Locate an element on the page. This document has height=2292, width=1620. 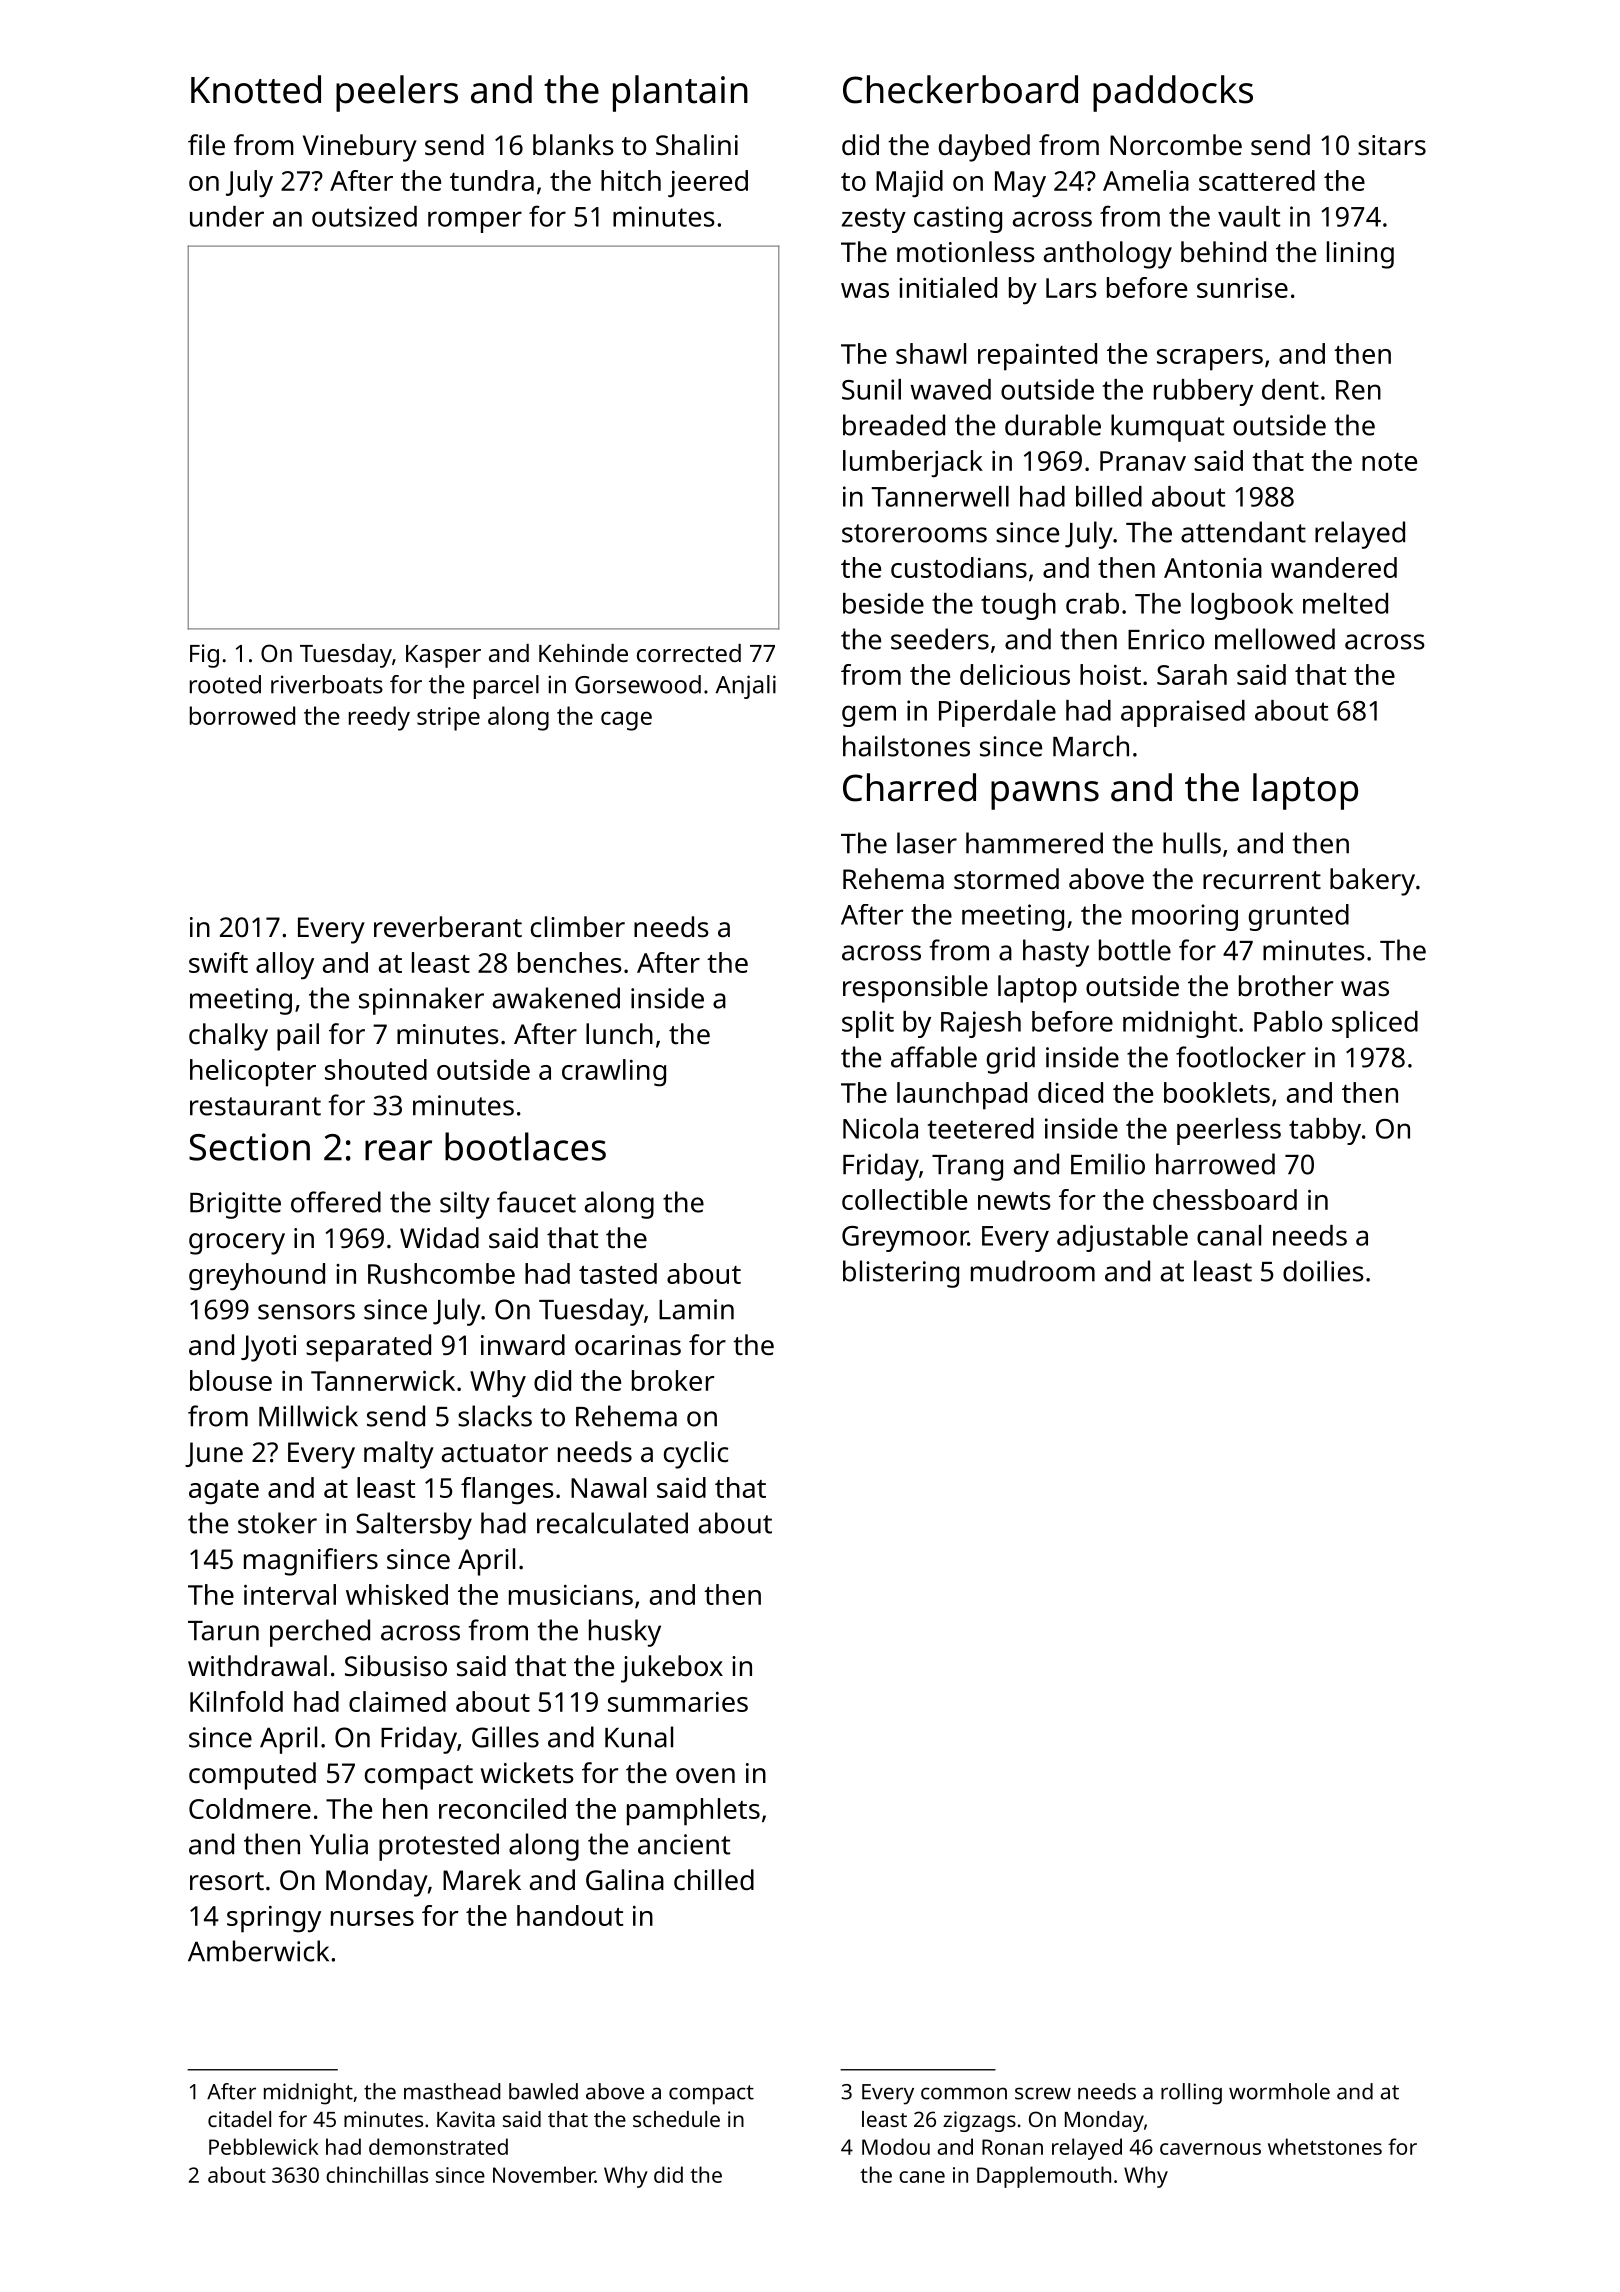
laser is located at coordinates (927, 843).
